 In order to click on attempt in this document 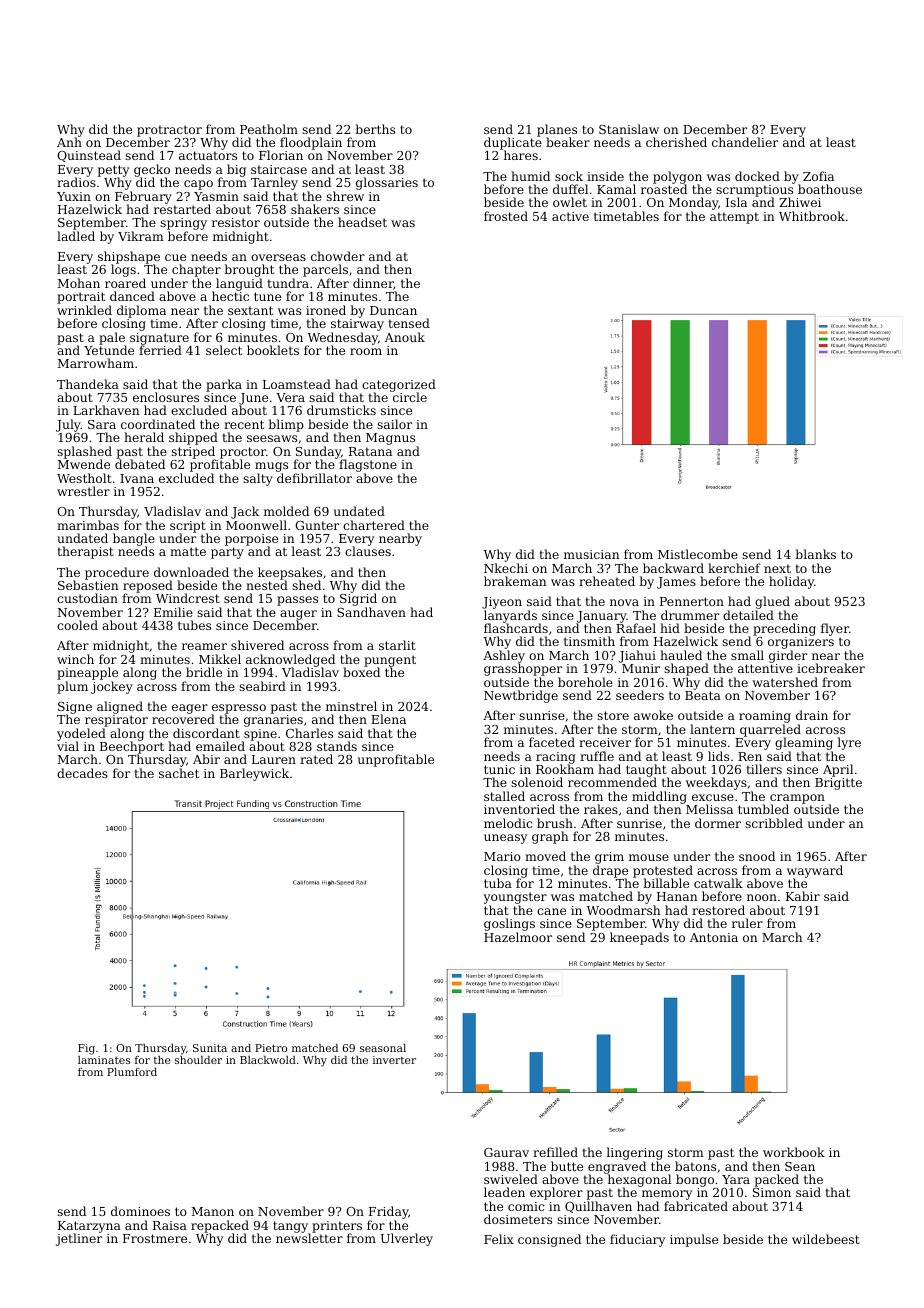, I will do `click(734, 218)`.
